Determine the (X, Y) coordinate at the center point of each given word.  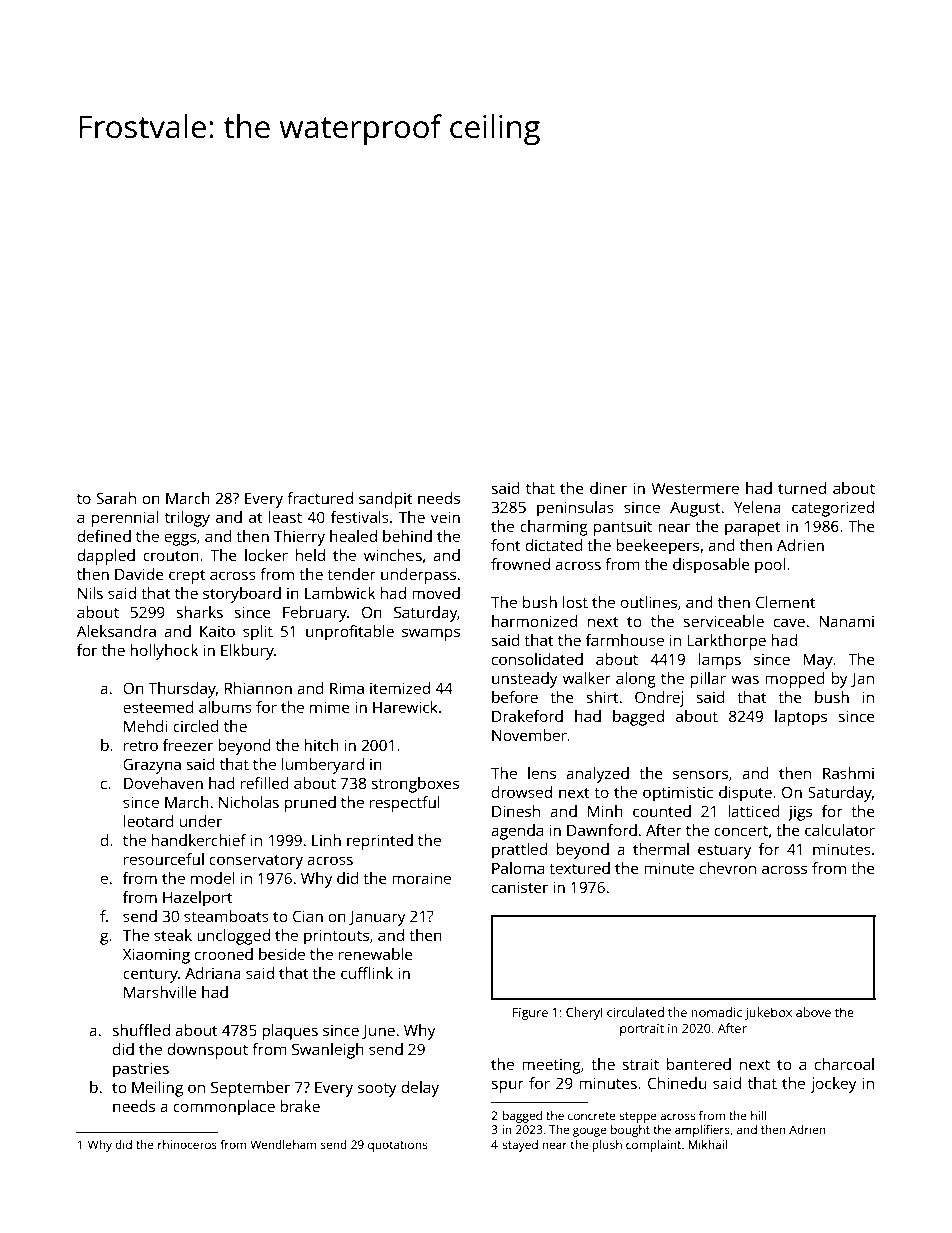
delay (420, 1089)
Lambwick (340, 593)
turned (802, 488)
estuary (725, 852)
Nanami (846, 621)
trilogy (187, 519)
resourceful (164, 859)
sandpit (386, 500)
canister (520, 887)
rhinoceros (187, 1144)
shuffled (141, 1030)
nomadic (716, 1012)
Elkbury (247, 652)
